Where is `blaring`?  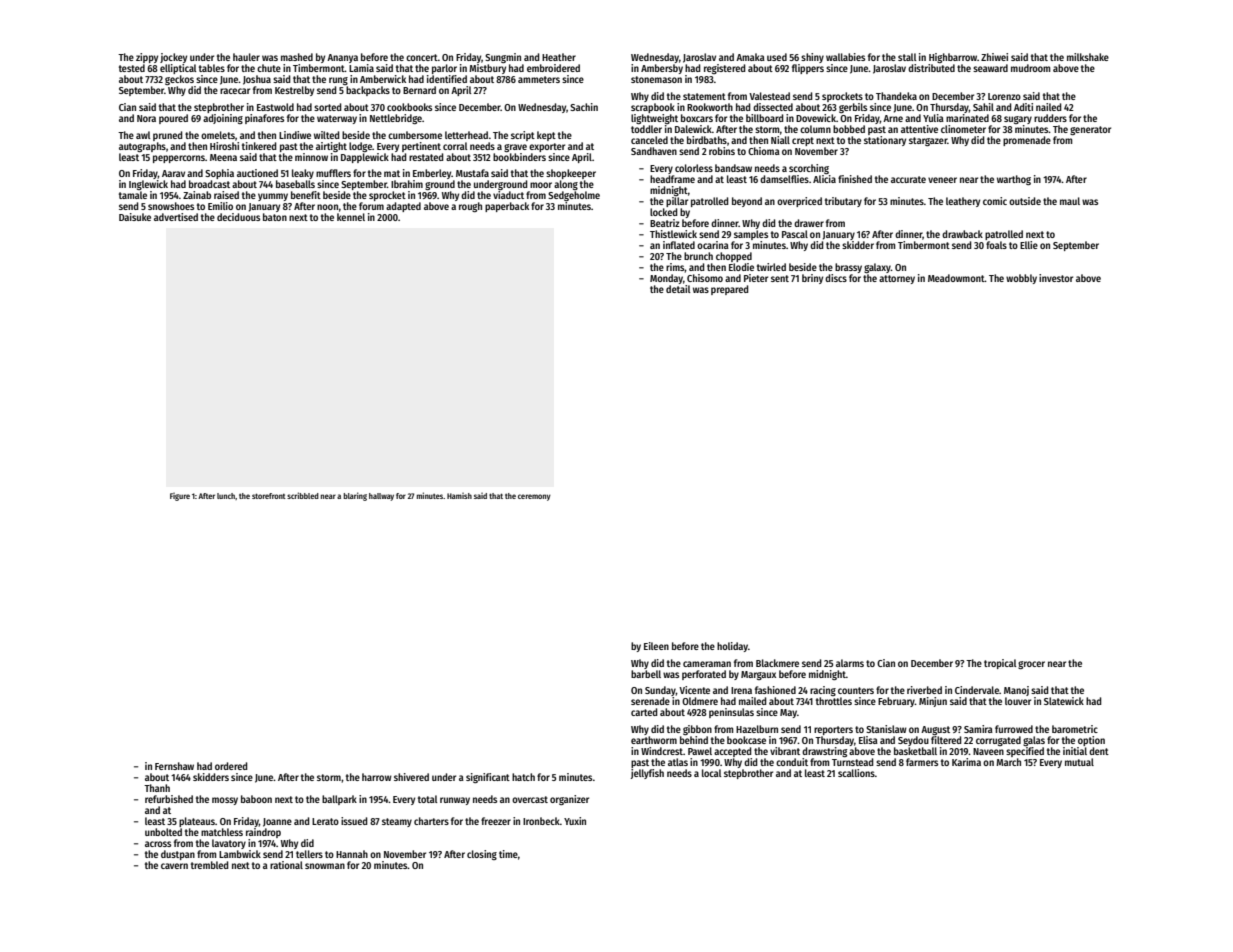 blaring is located at coordinates (355, 496).
